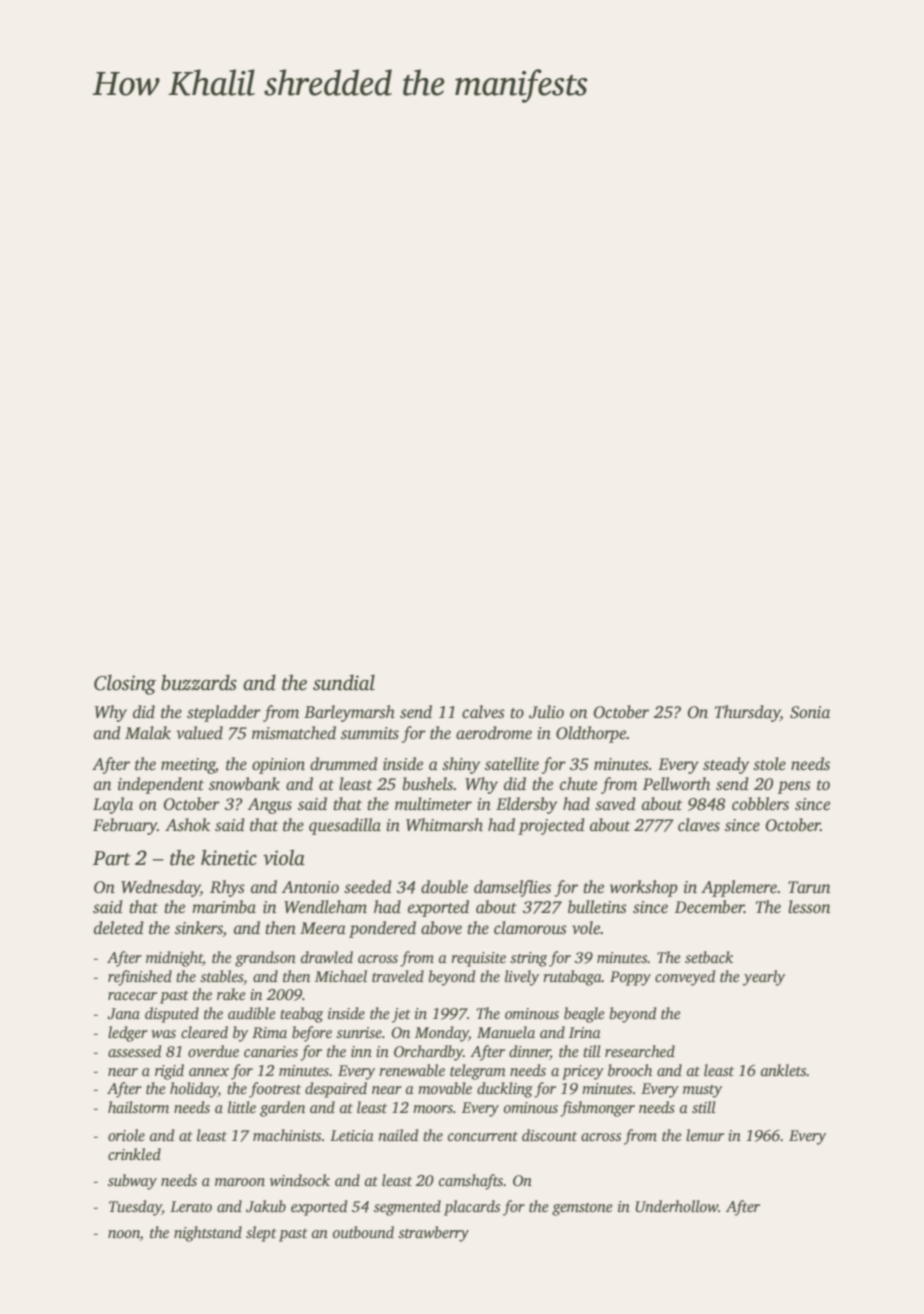 Image resolution: width=924 pixels, height=1314 pixels. I want to click on yearly, so click(763, 978).
